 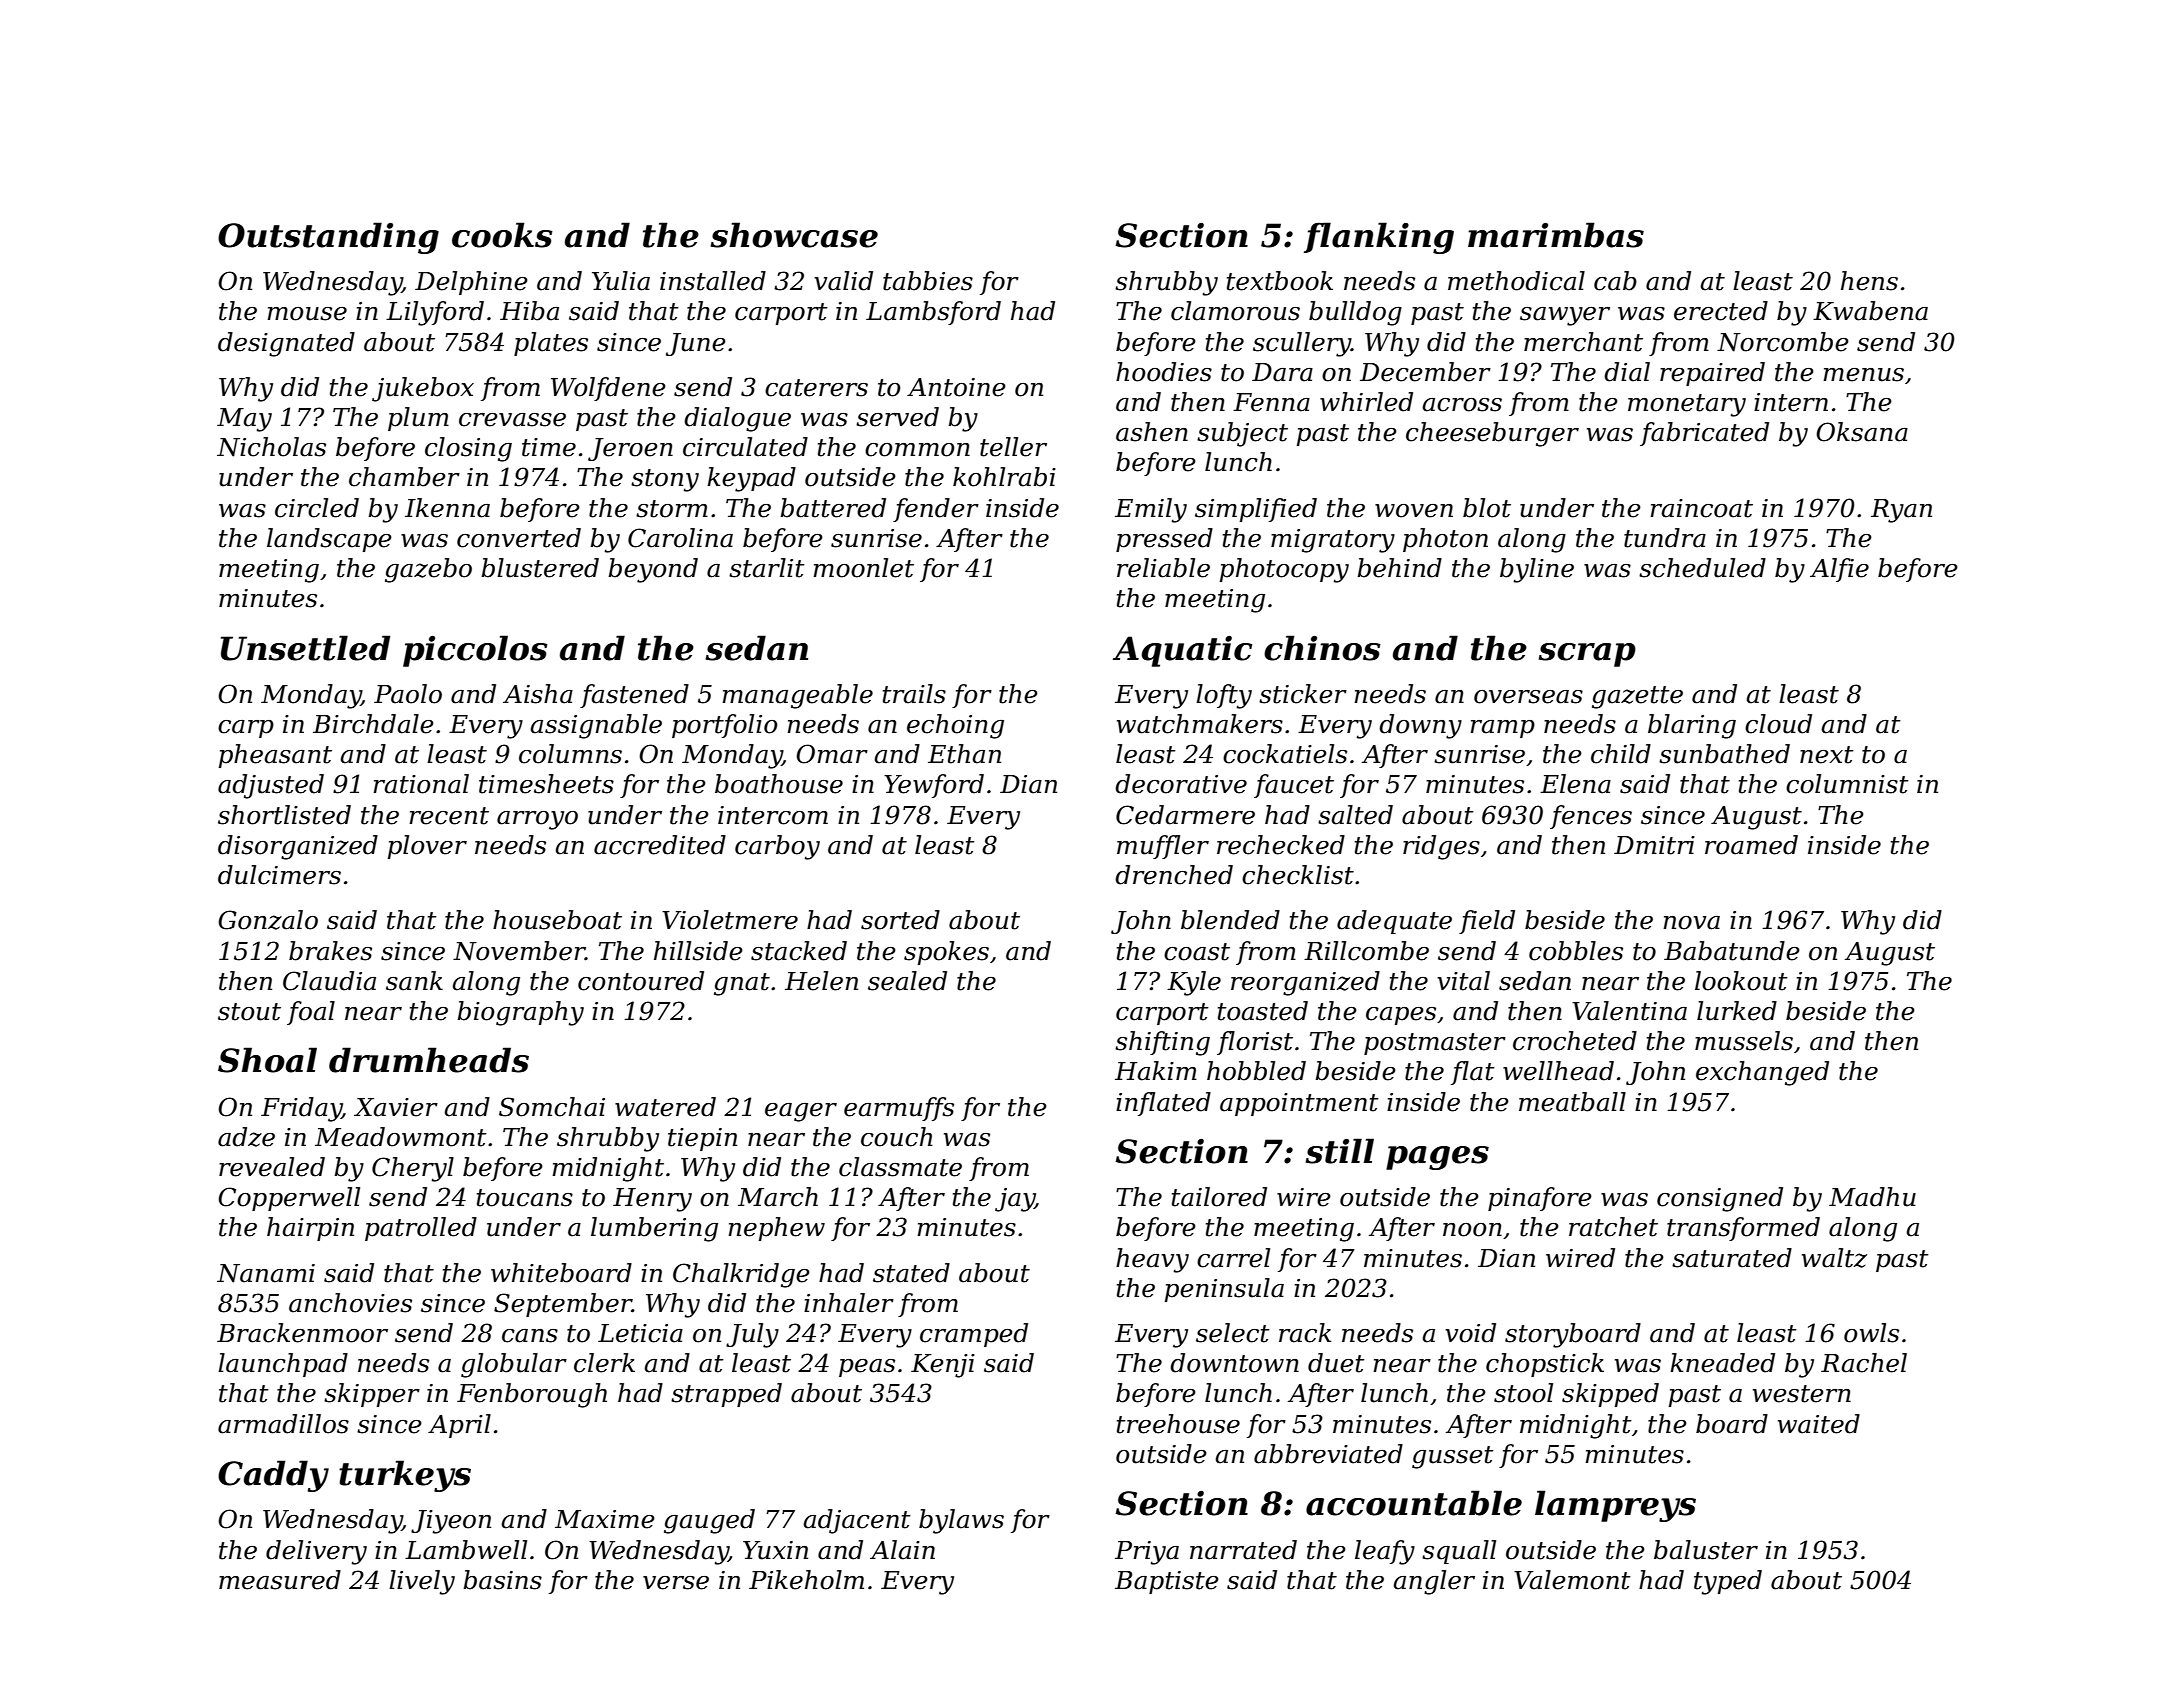 I want to click on Rachel, so click(x=1864, y=1363).
